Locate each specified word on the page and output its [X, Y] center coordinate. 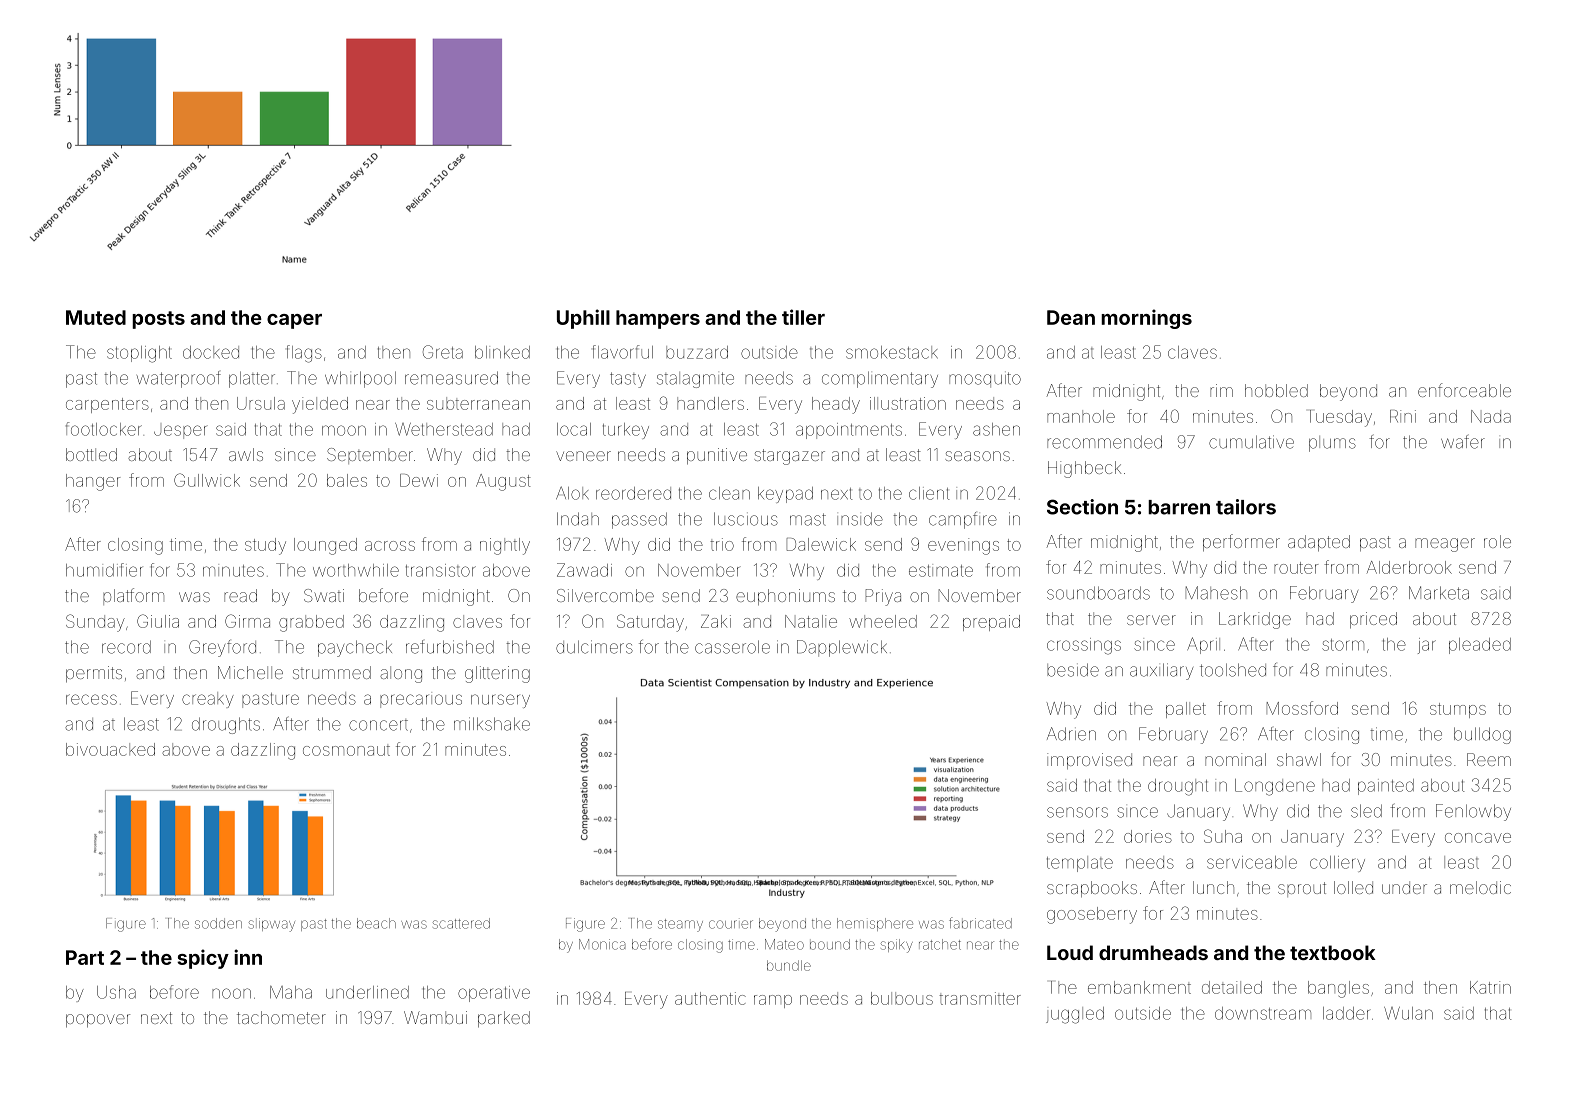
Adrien [1071, 734]
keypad [785, 495]
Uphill [583, 319]
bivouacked [110, 749]
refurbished [450, 647]
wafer [1463, 442]
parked [504, 1019]
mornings [1146, 319]
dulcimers [594, 647]
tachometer [281, 1017]
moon [344, 430]
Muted [96, 317]
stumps [1458, 710]
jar [1427, 646]
